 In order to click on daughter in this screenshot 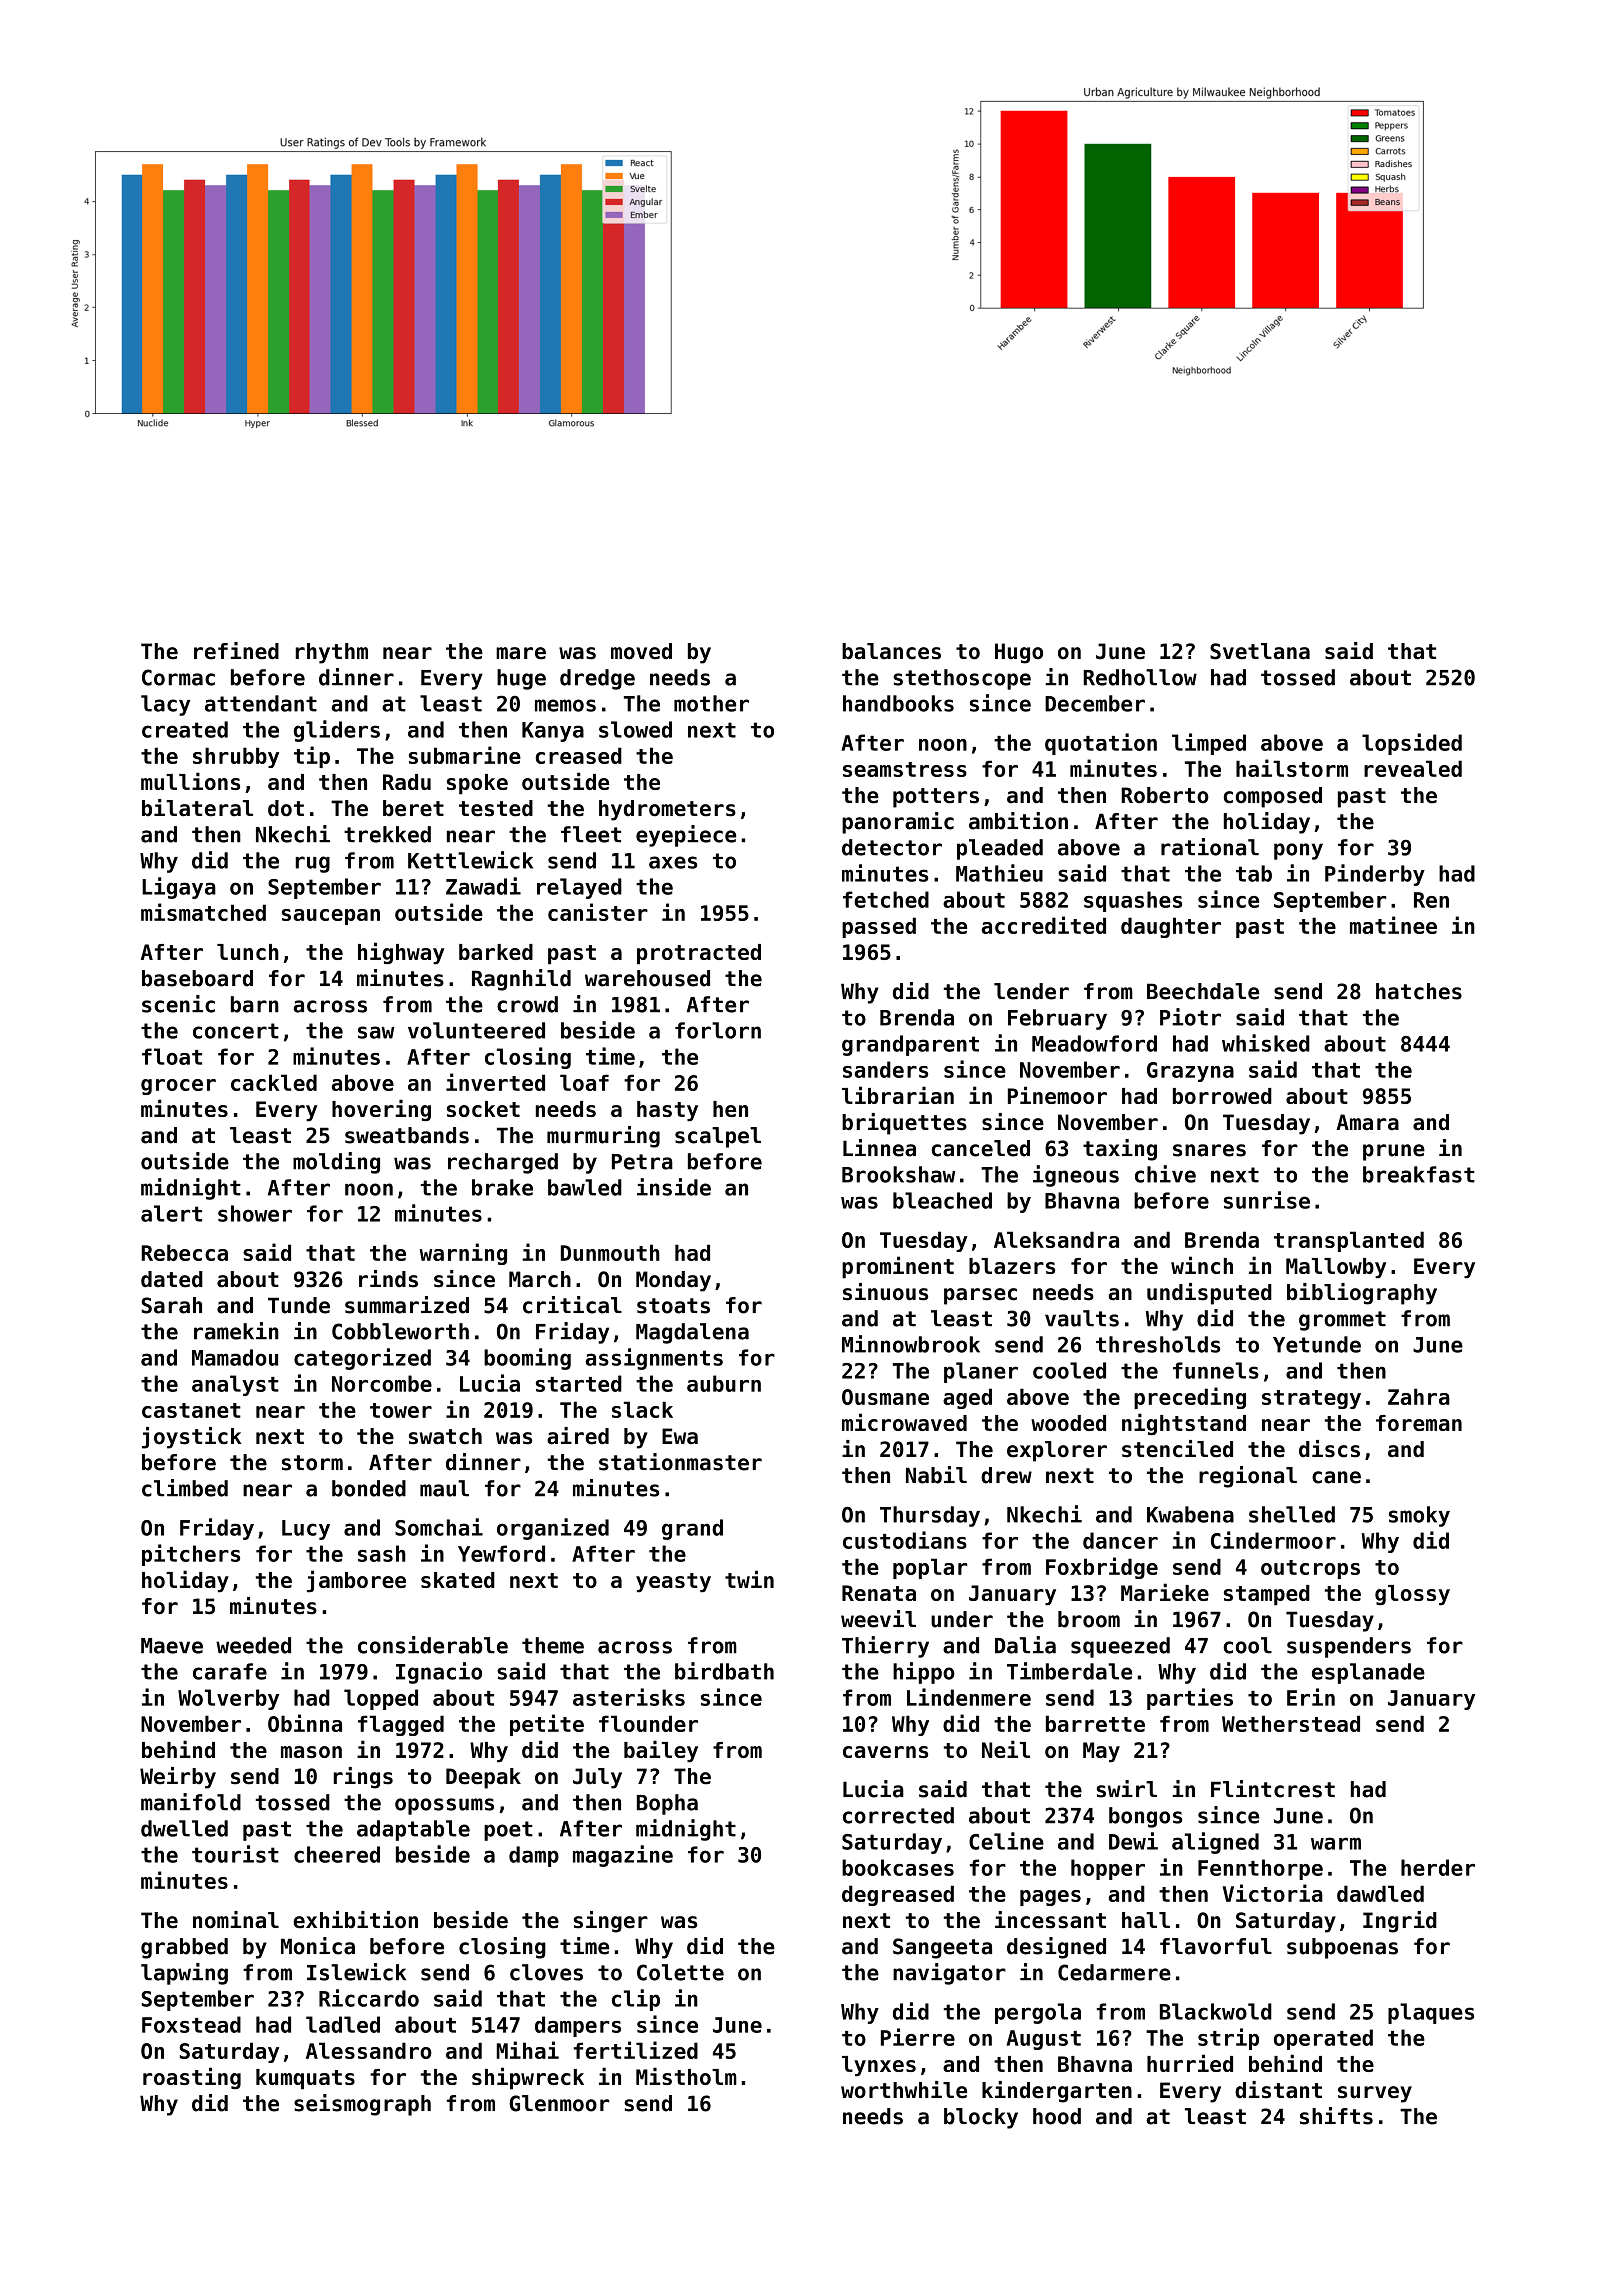, I will do `click(1171, 927)`.
